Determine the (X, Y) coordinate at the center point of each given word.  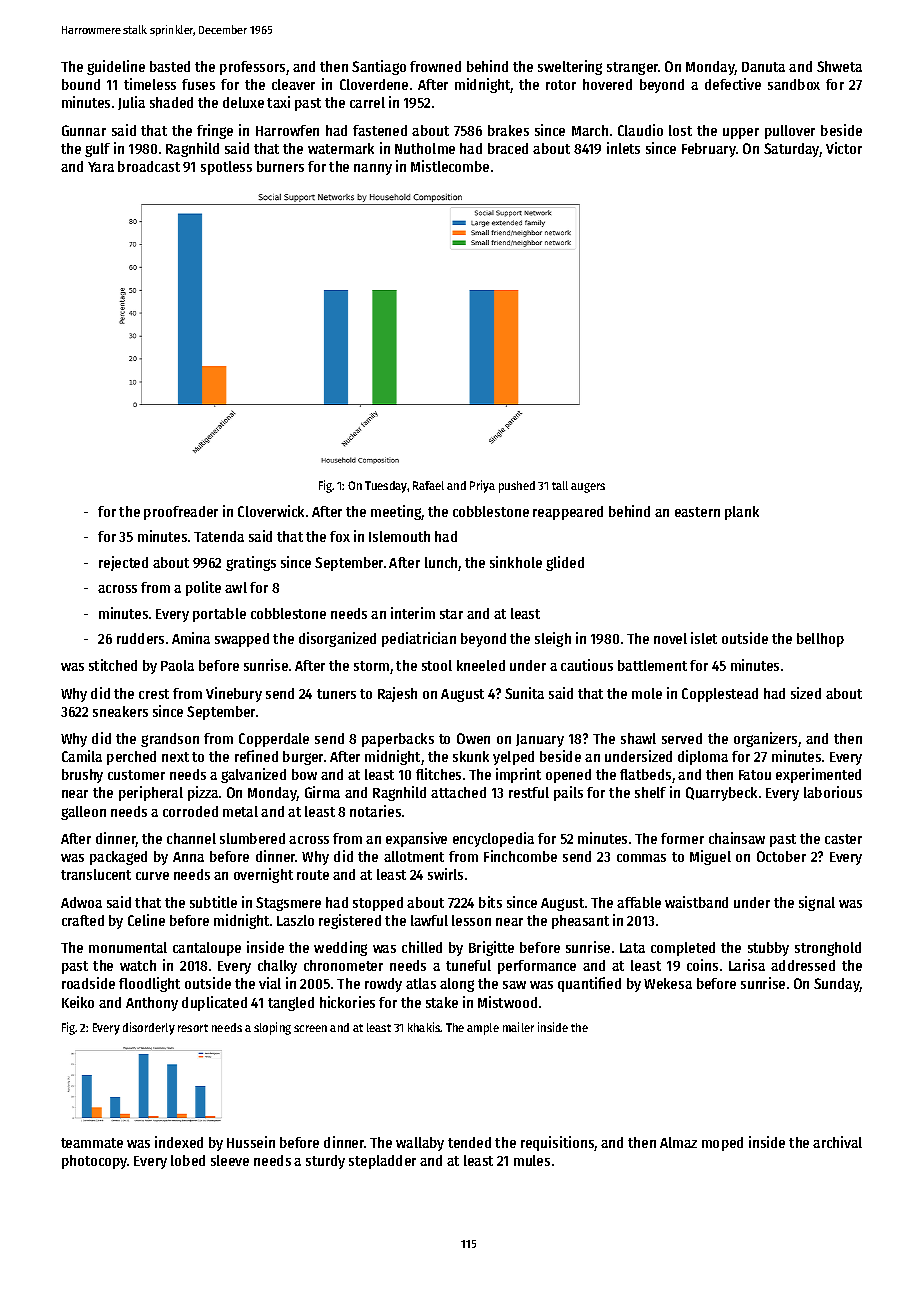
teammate (92, 1143)
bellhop (820, 640)
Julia (131, 103)
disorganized (337, 639)
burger (303, 758)
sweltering (570, 67)
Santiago (379, 67)
